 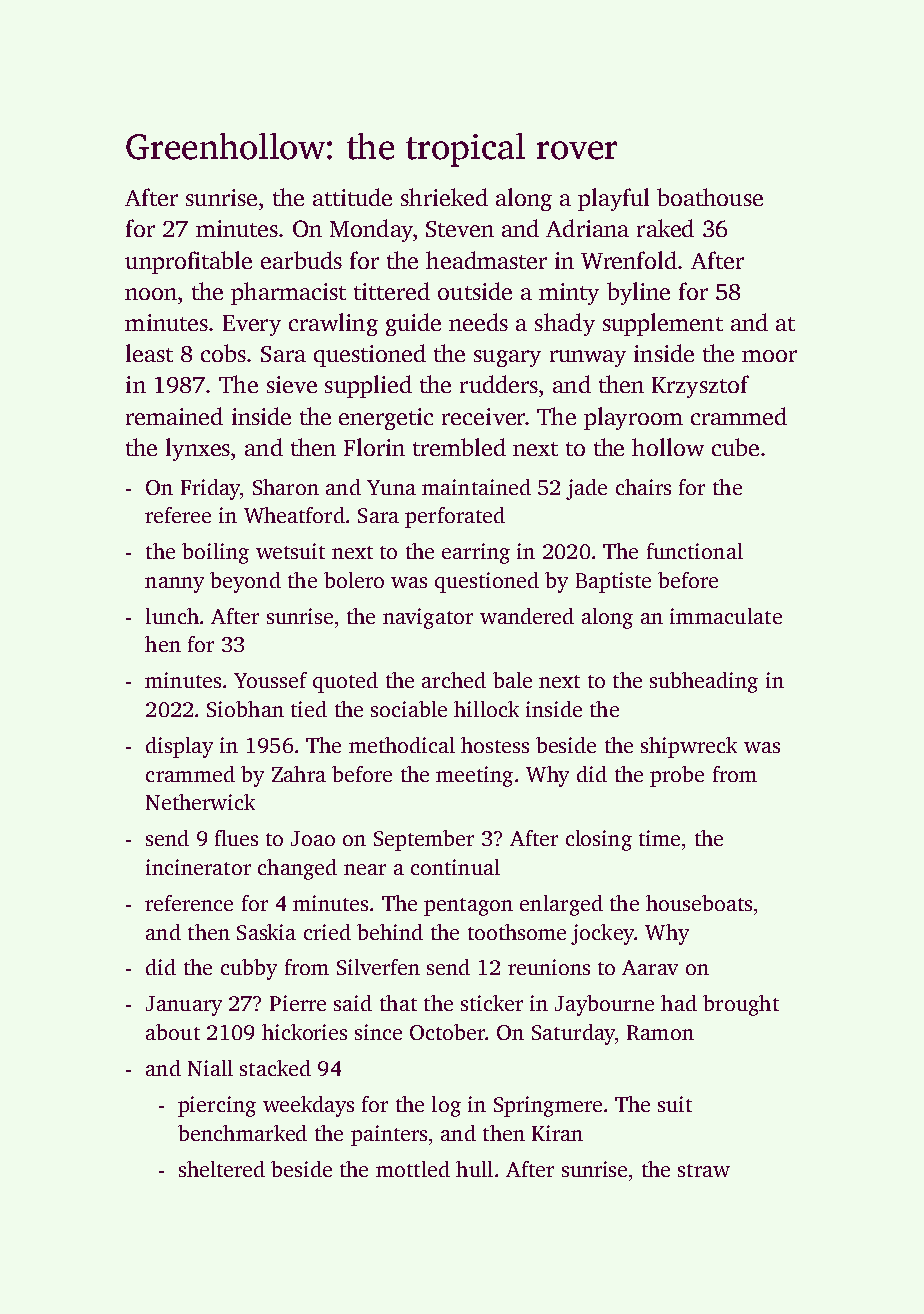 What do you see at coordinates (444, 197) in the screenshot?
I see `shrieked` at bounding box center [444, 197].
